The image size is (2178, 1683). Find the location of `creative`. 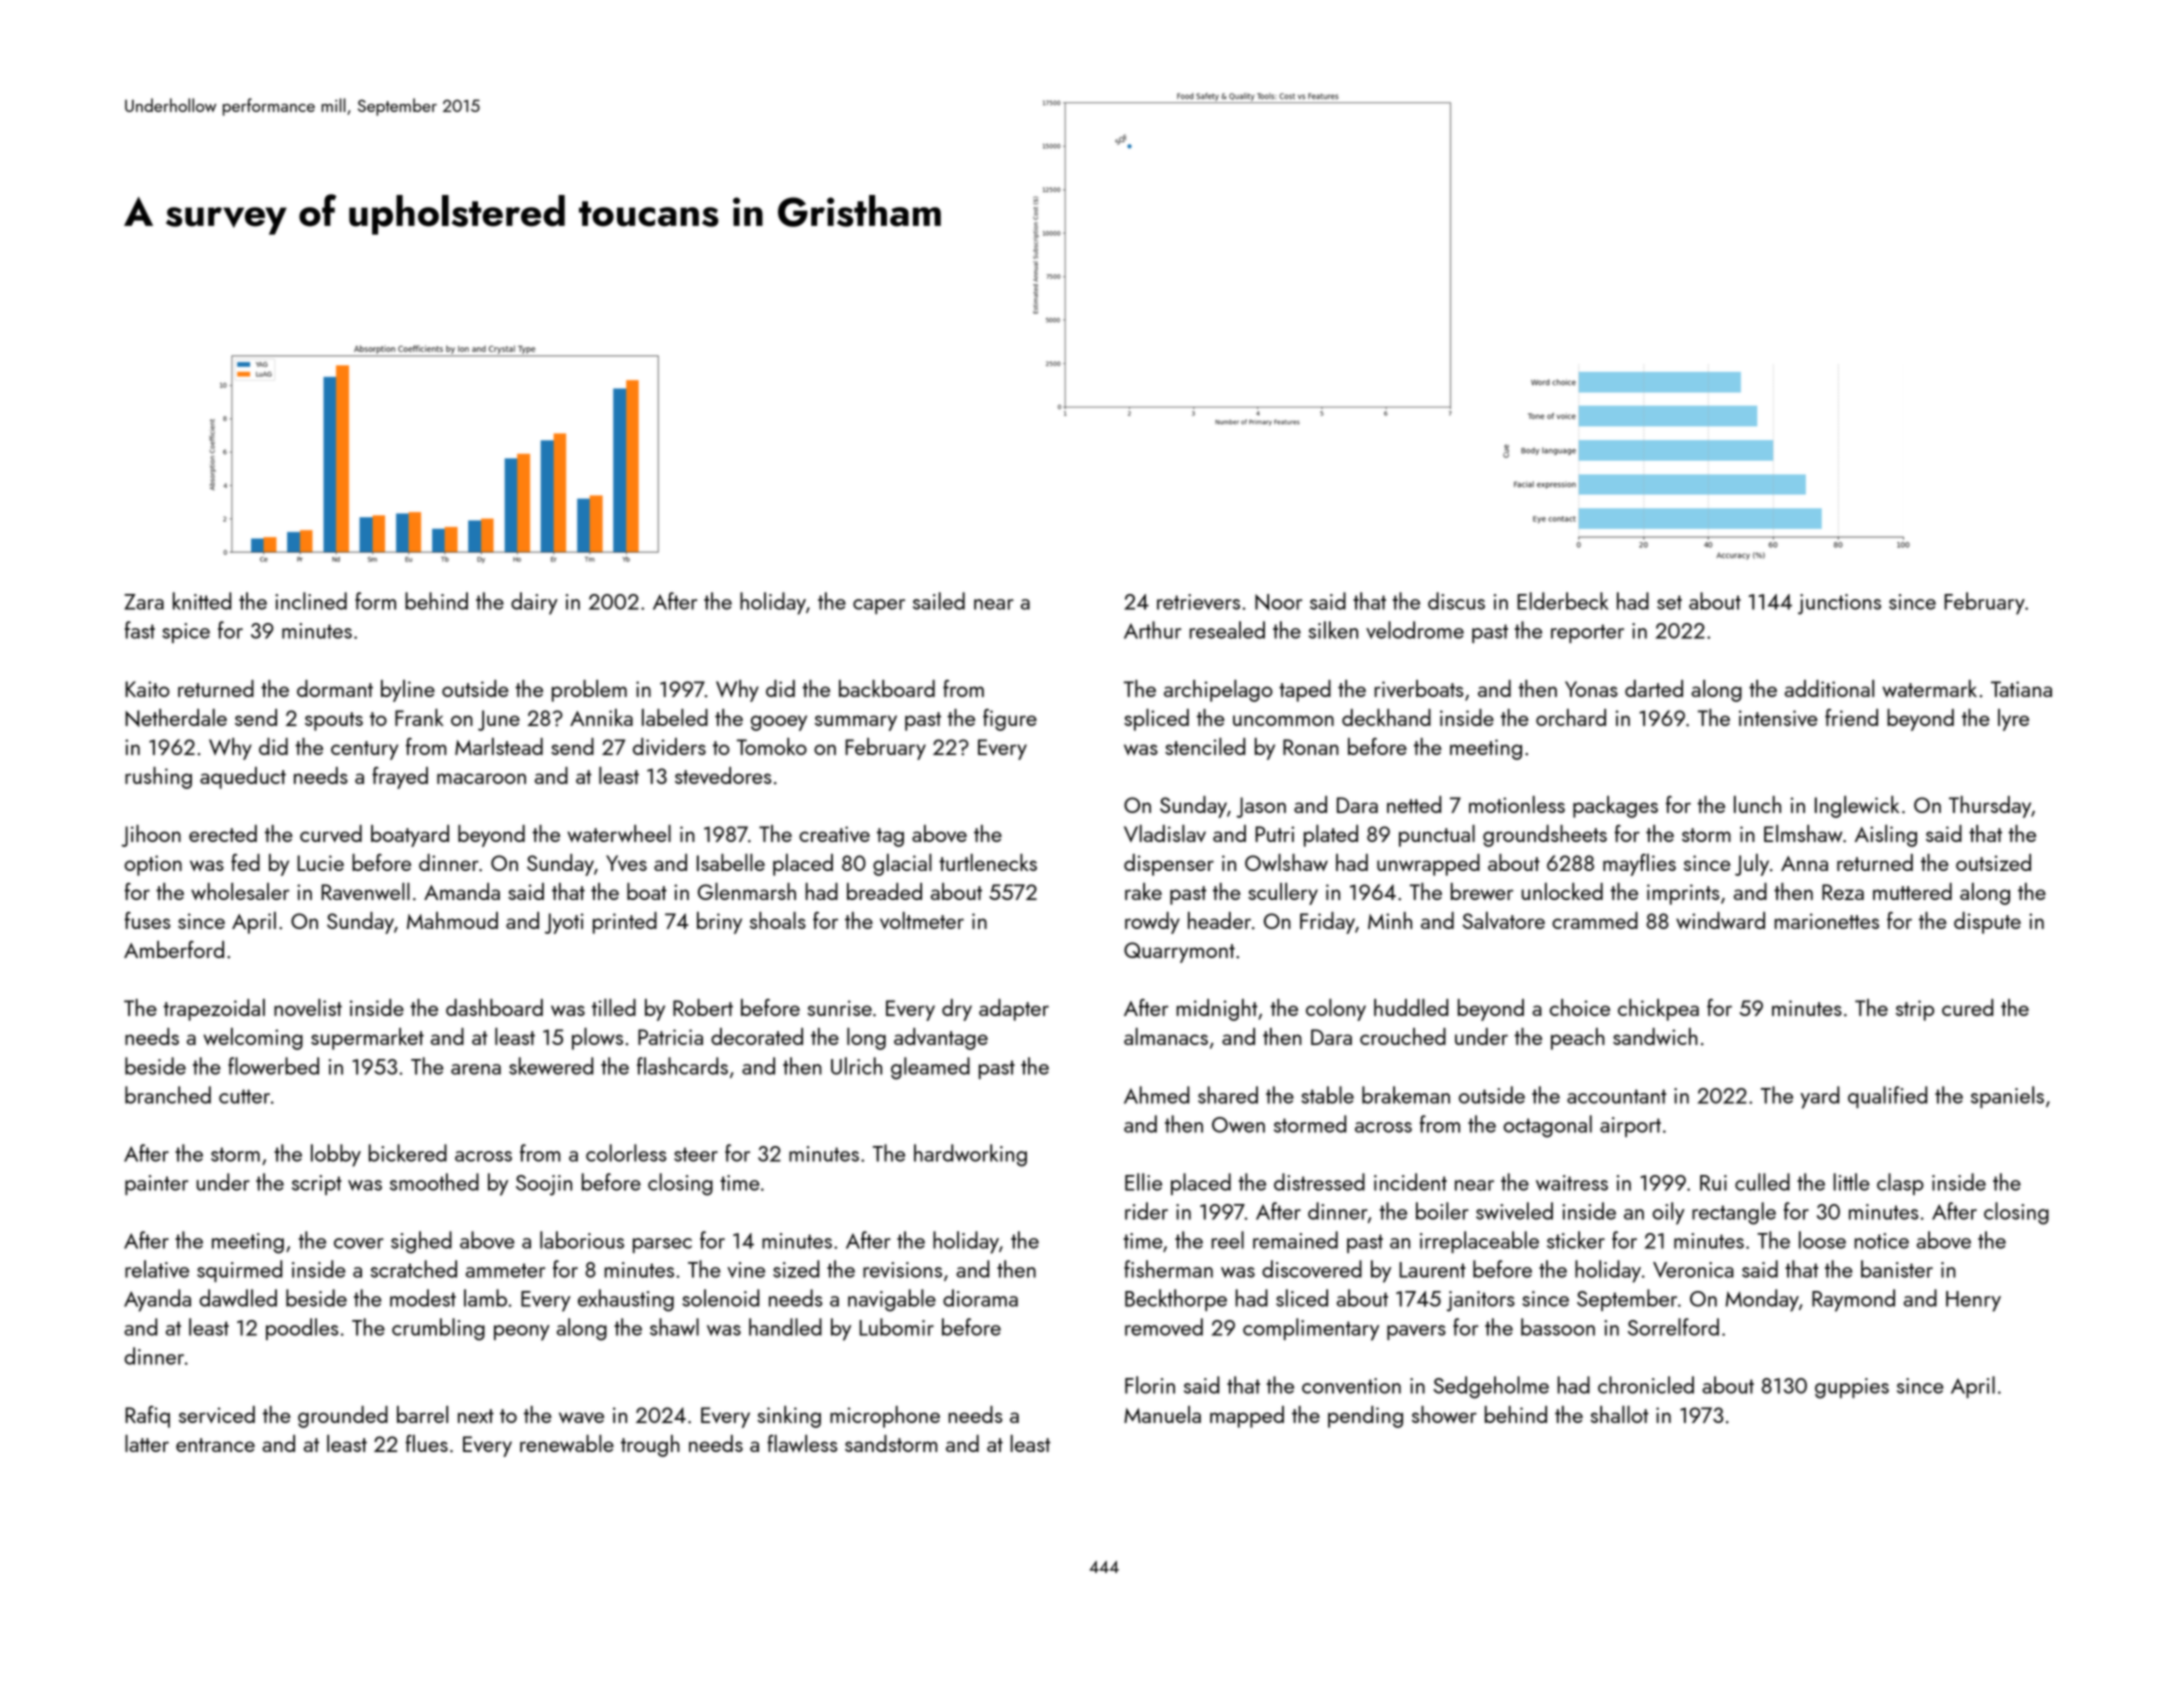

creative is located at coordinates (834, 834).
